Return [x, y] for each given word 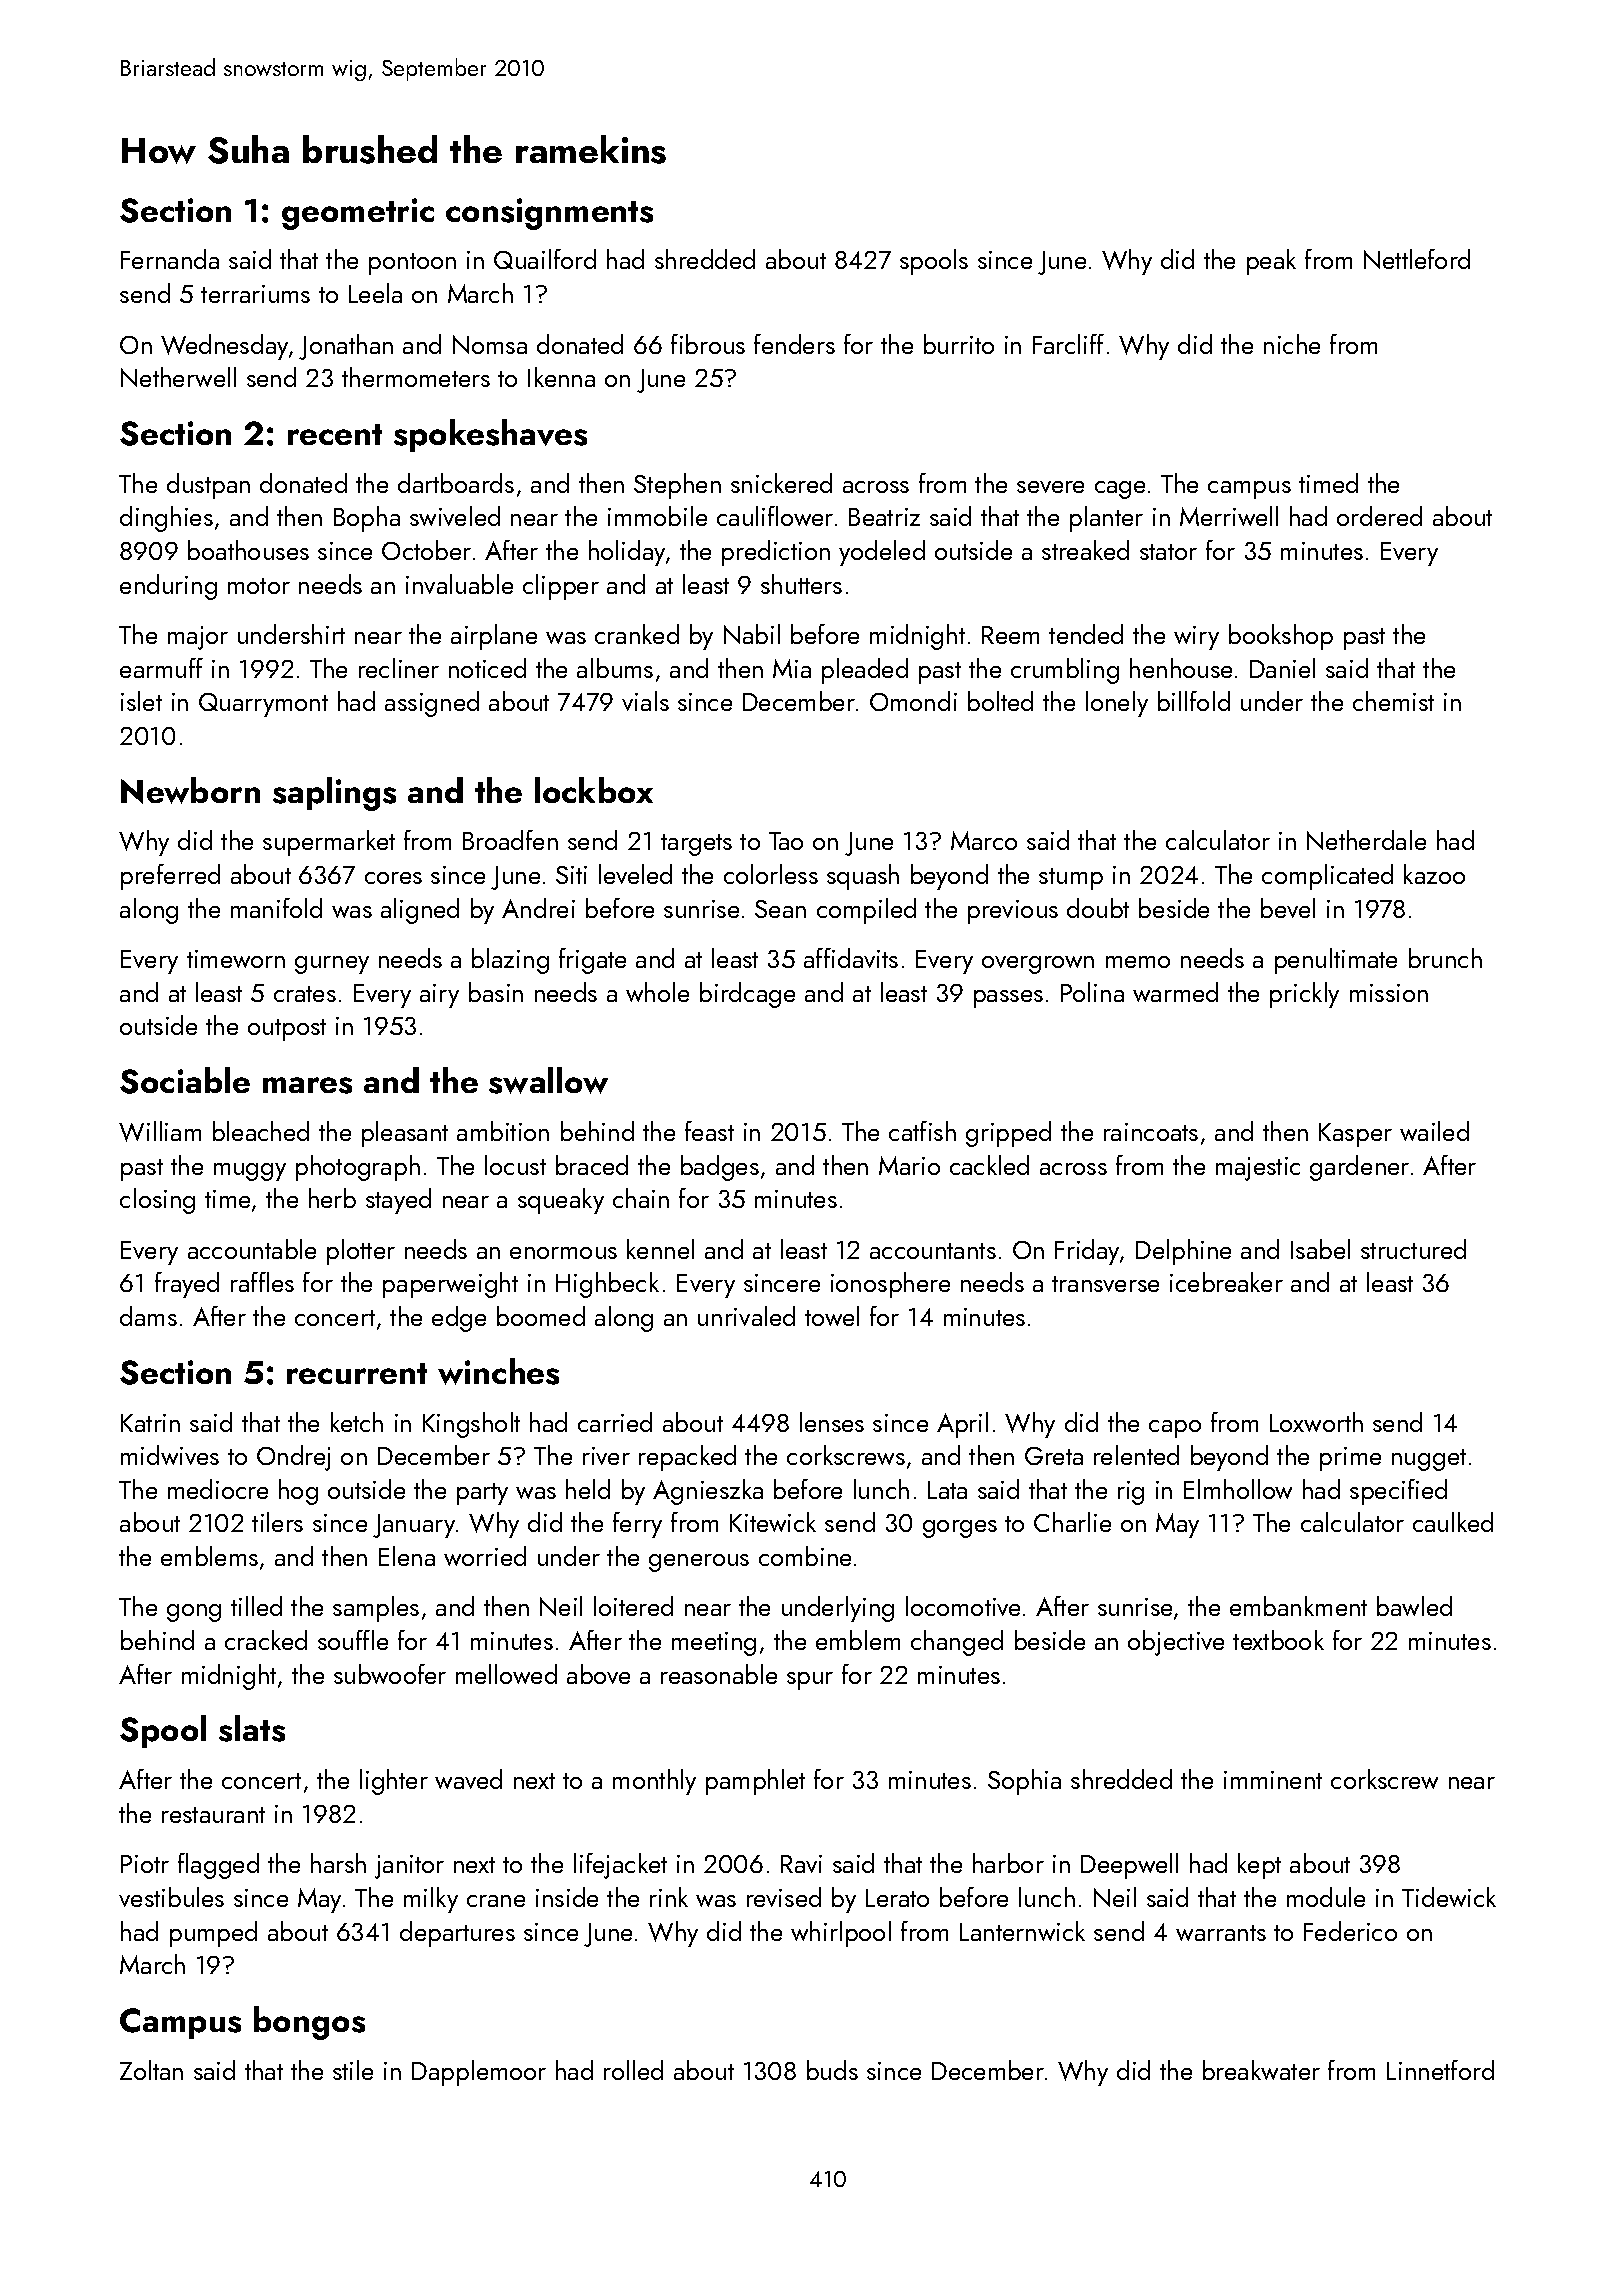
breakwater [1261, 2070]
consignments [549, 214]
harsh [338, 1863]
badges [720, 1168]
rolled [633, 2070]
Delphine [1183, 1252]
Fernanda [170, 259]
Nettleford [1417, 259]
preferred [170, 877]
